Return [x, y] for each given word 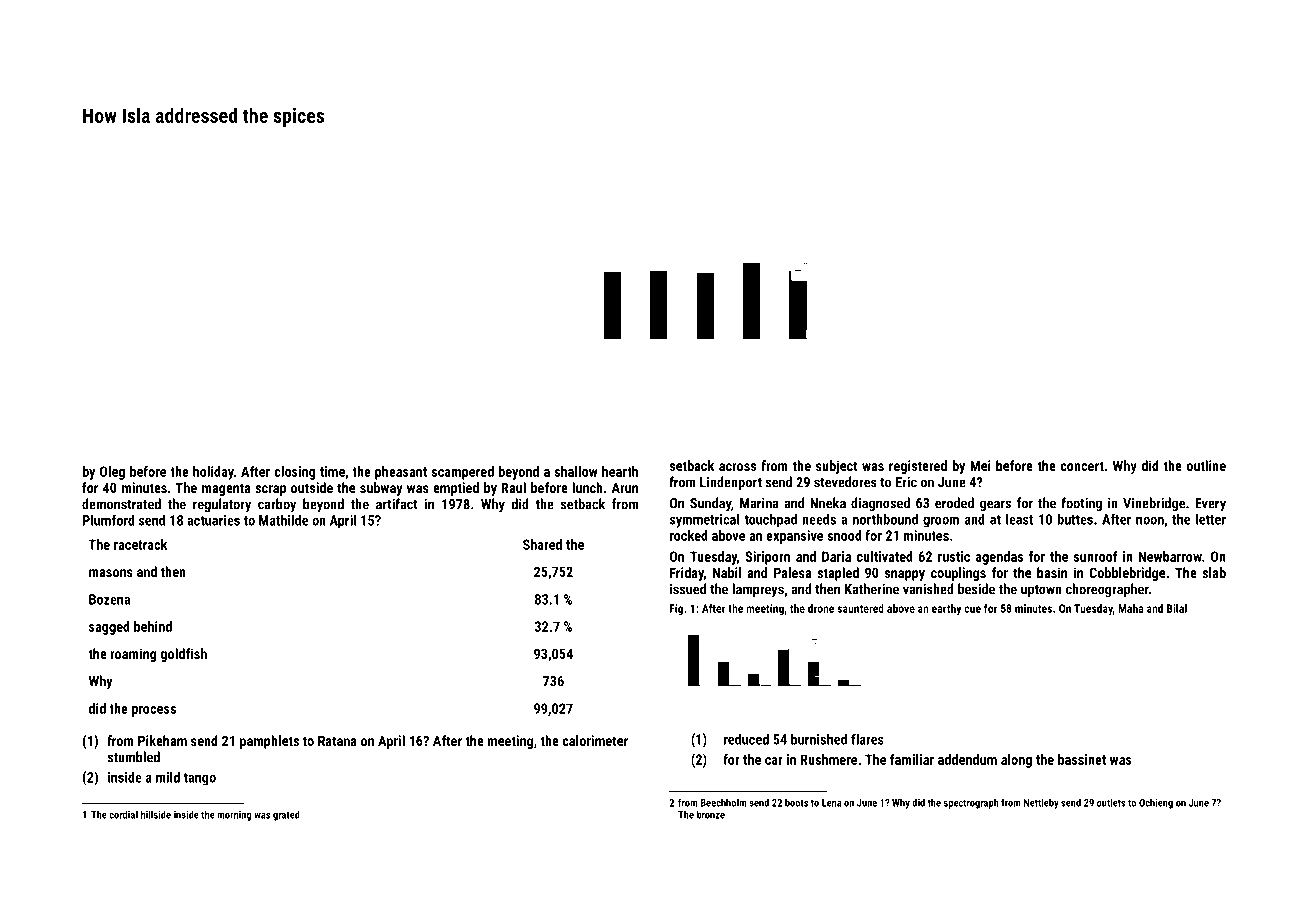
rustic [954, 556]
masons [111, 573]
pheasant [401, 473]
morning [234, 816]
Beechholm [723, 802]
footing [1081, 504]
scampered [462, 473]
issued [688, 589]
